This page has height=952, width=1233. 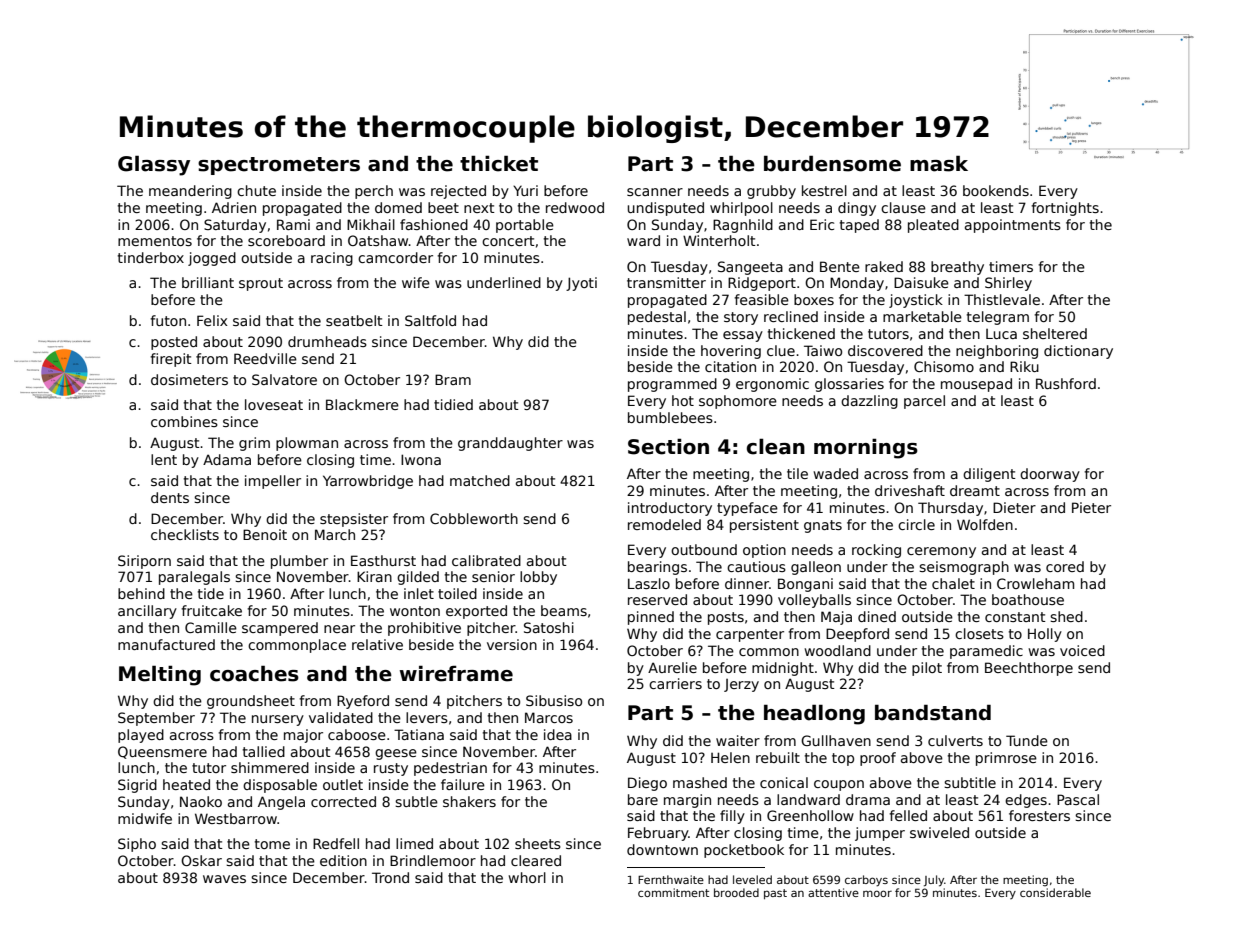 What do you see at coordinates (869, 402) in the page?
I see `dazzling` at bounding box center [869, 402].
